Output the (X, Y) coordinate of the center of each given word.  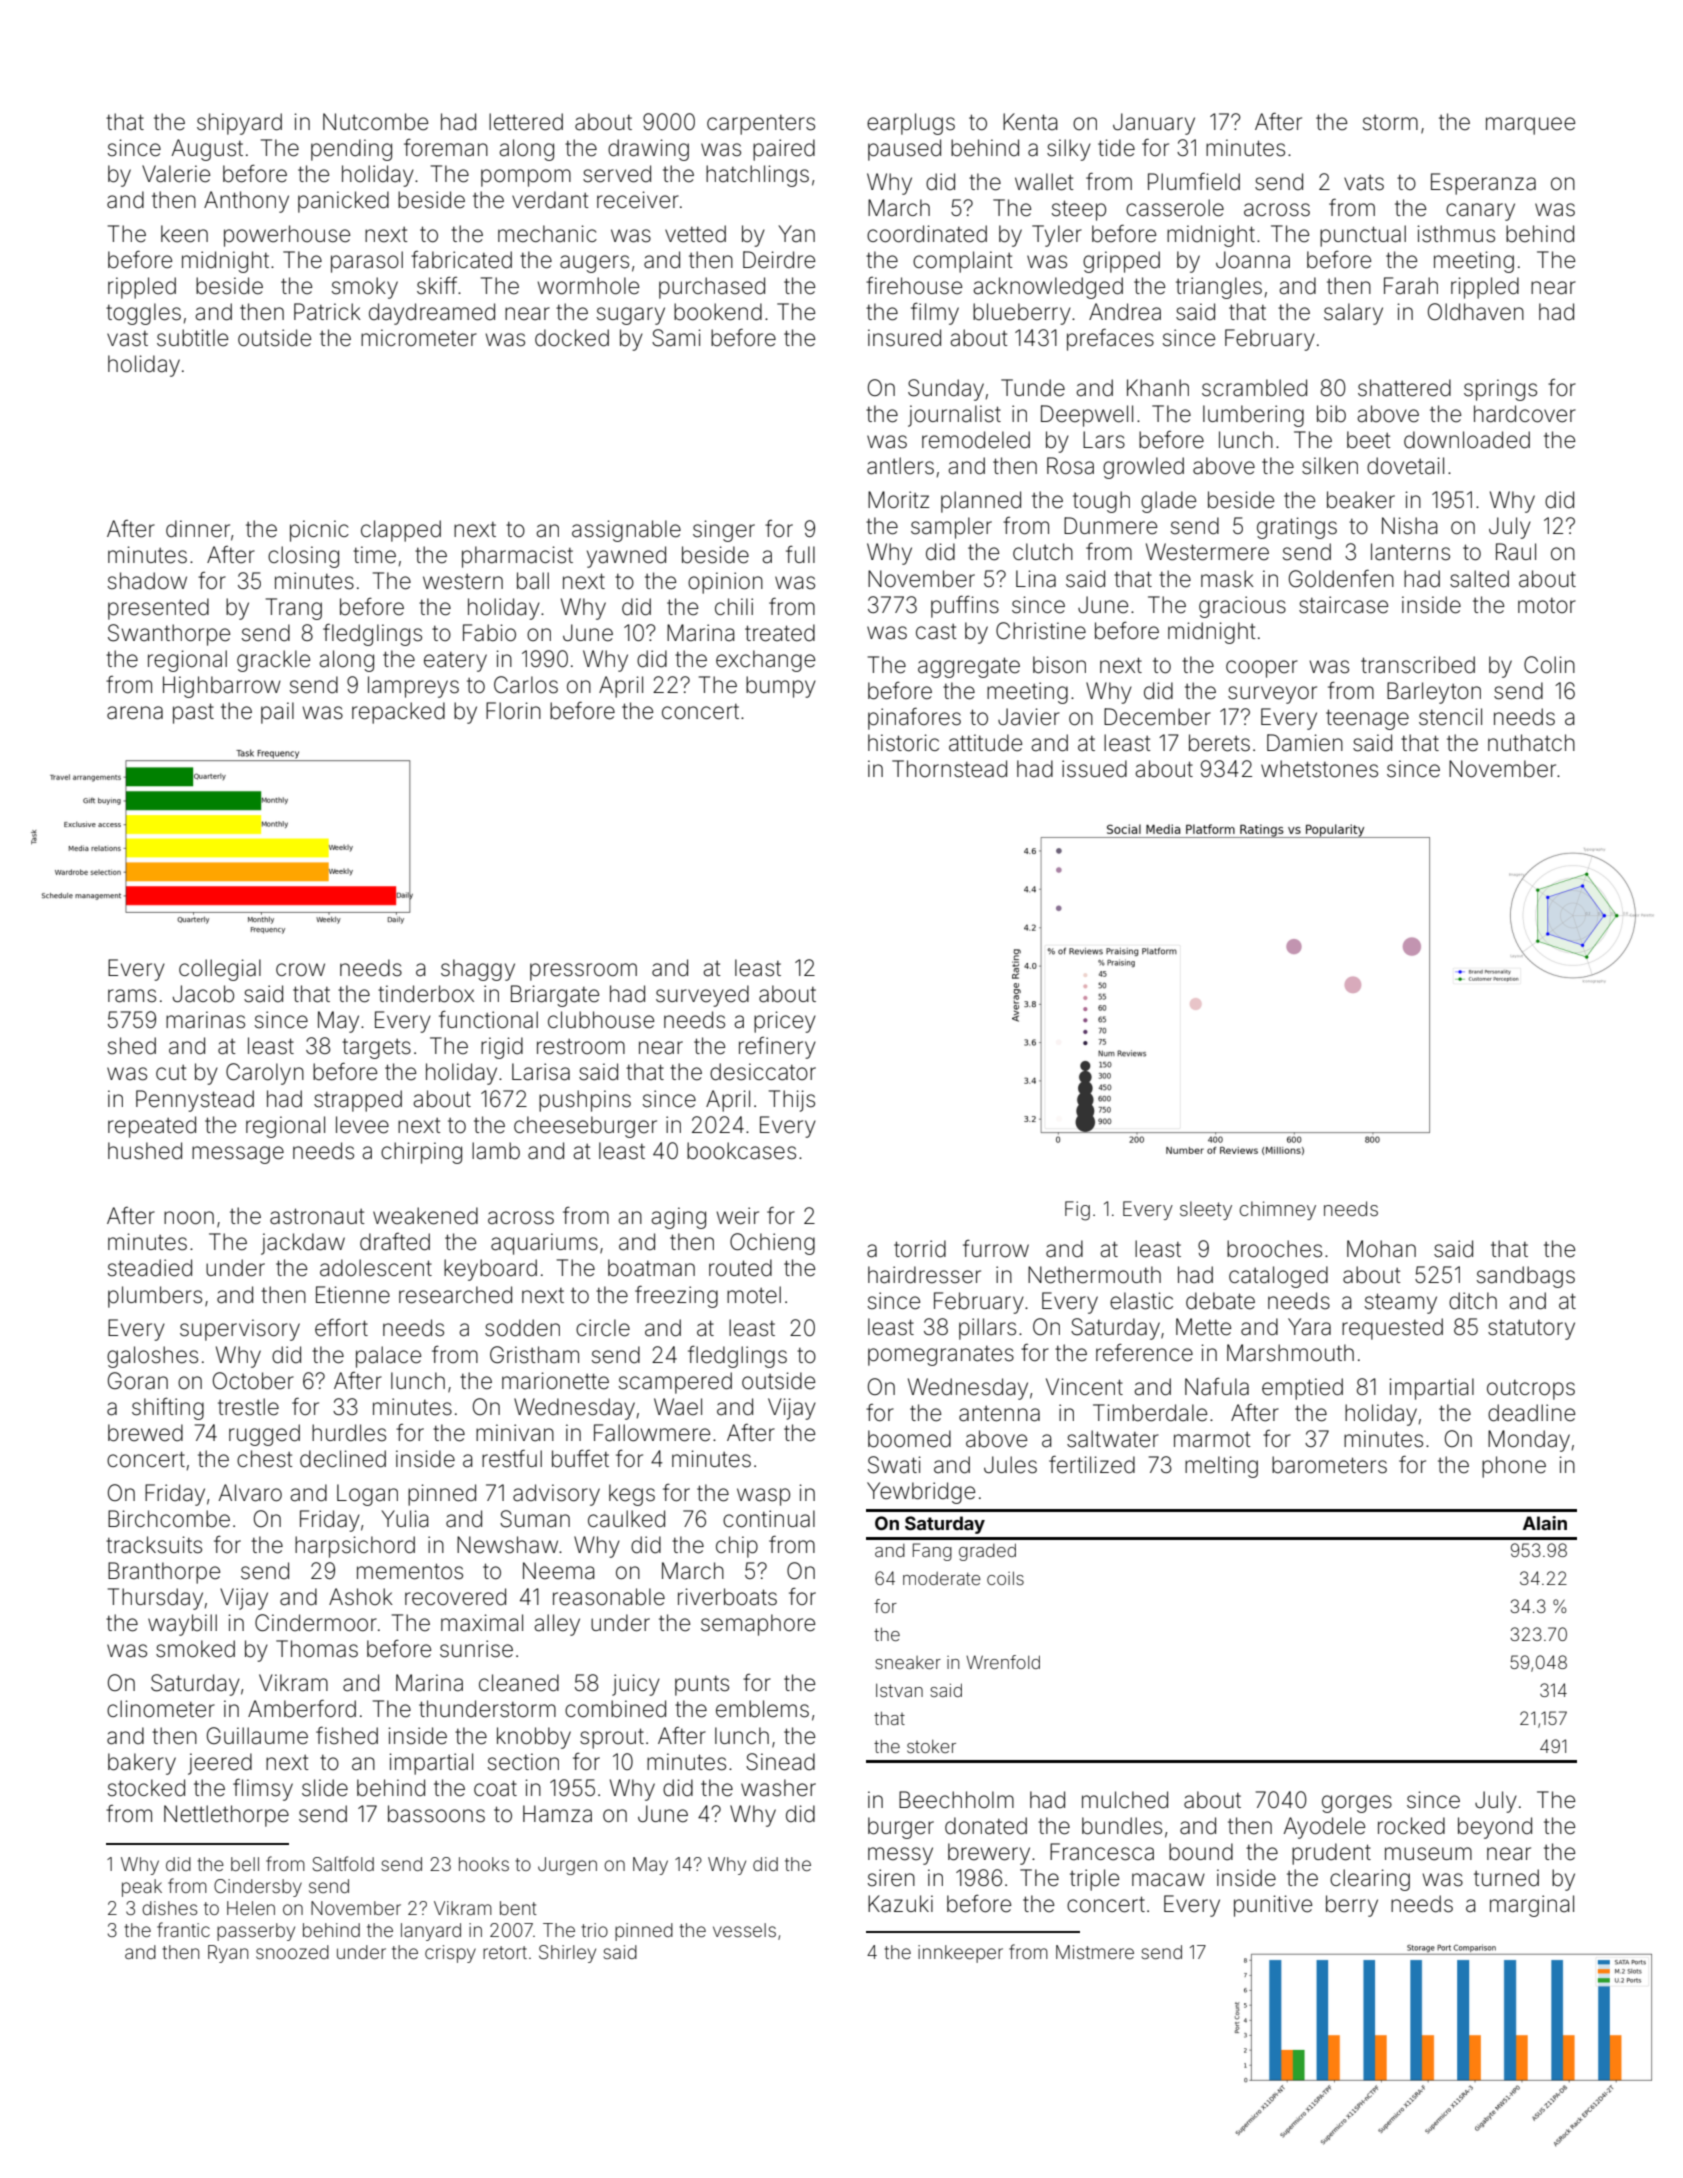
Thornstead (949, 769)
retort (505, 1952)
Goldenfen (1341, 579)
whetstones (1319, 769)
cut (171, 1072)
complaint (963, 262)
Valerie (176, 174)
